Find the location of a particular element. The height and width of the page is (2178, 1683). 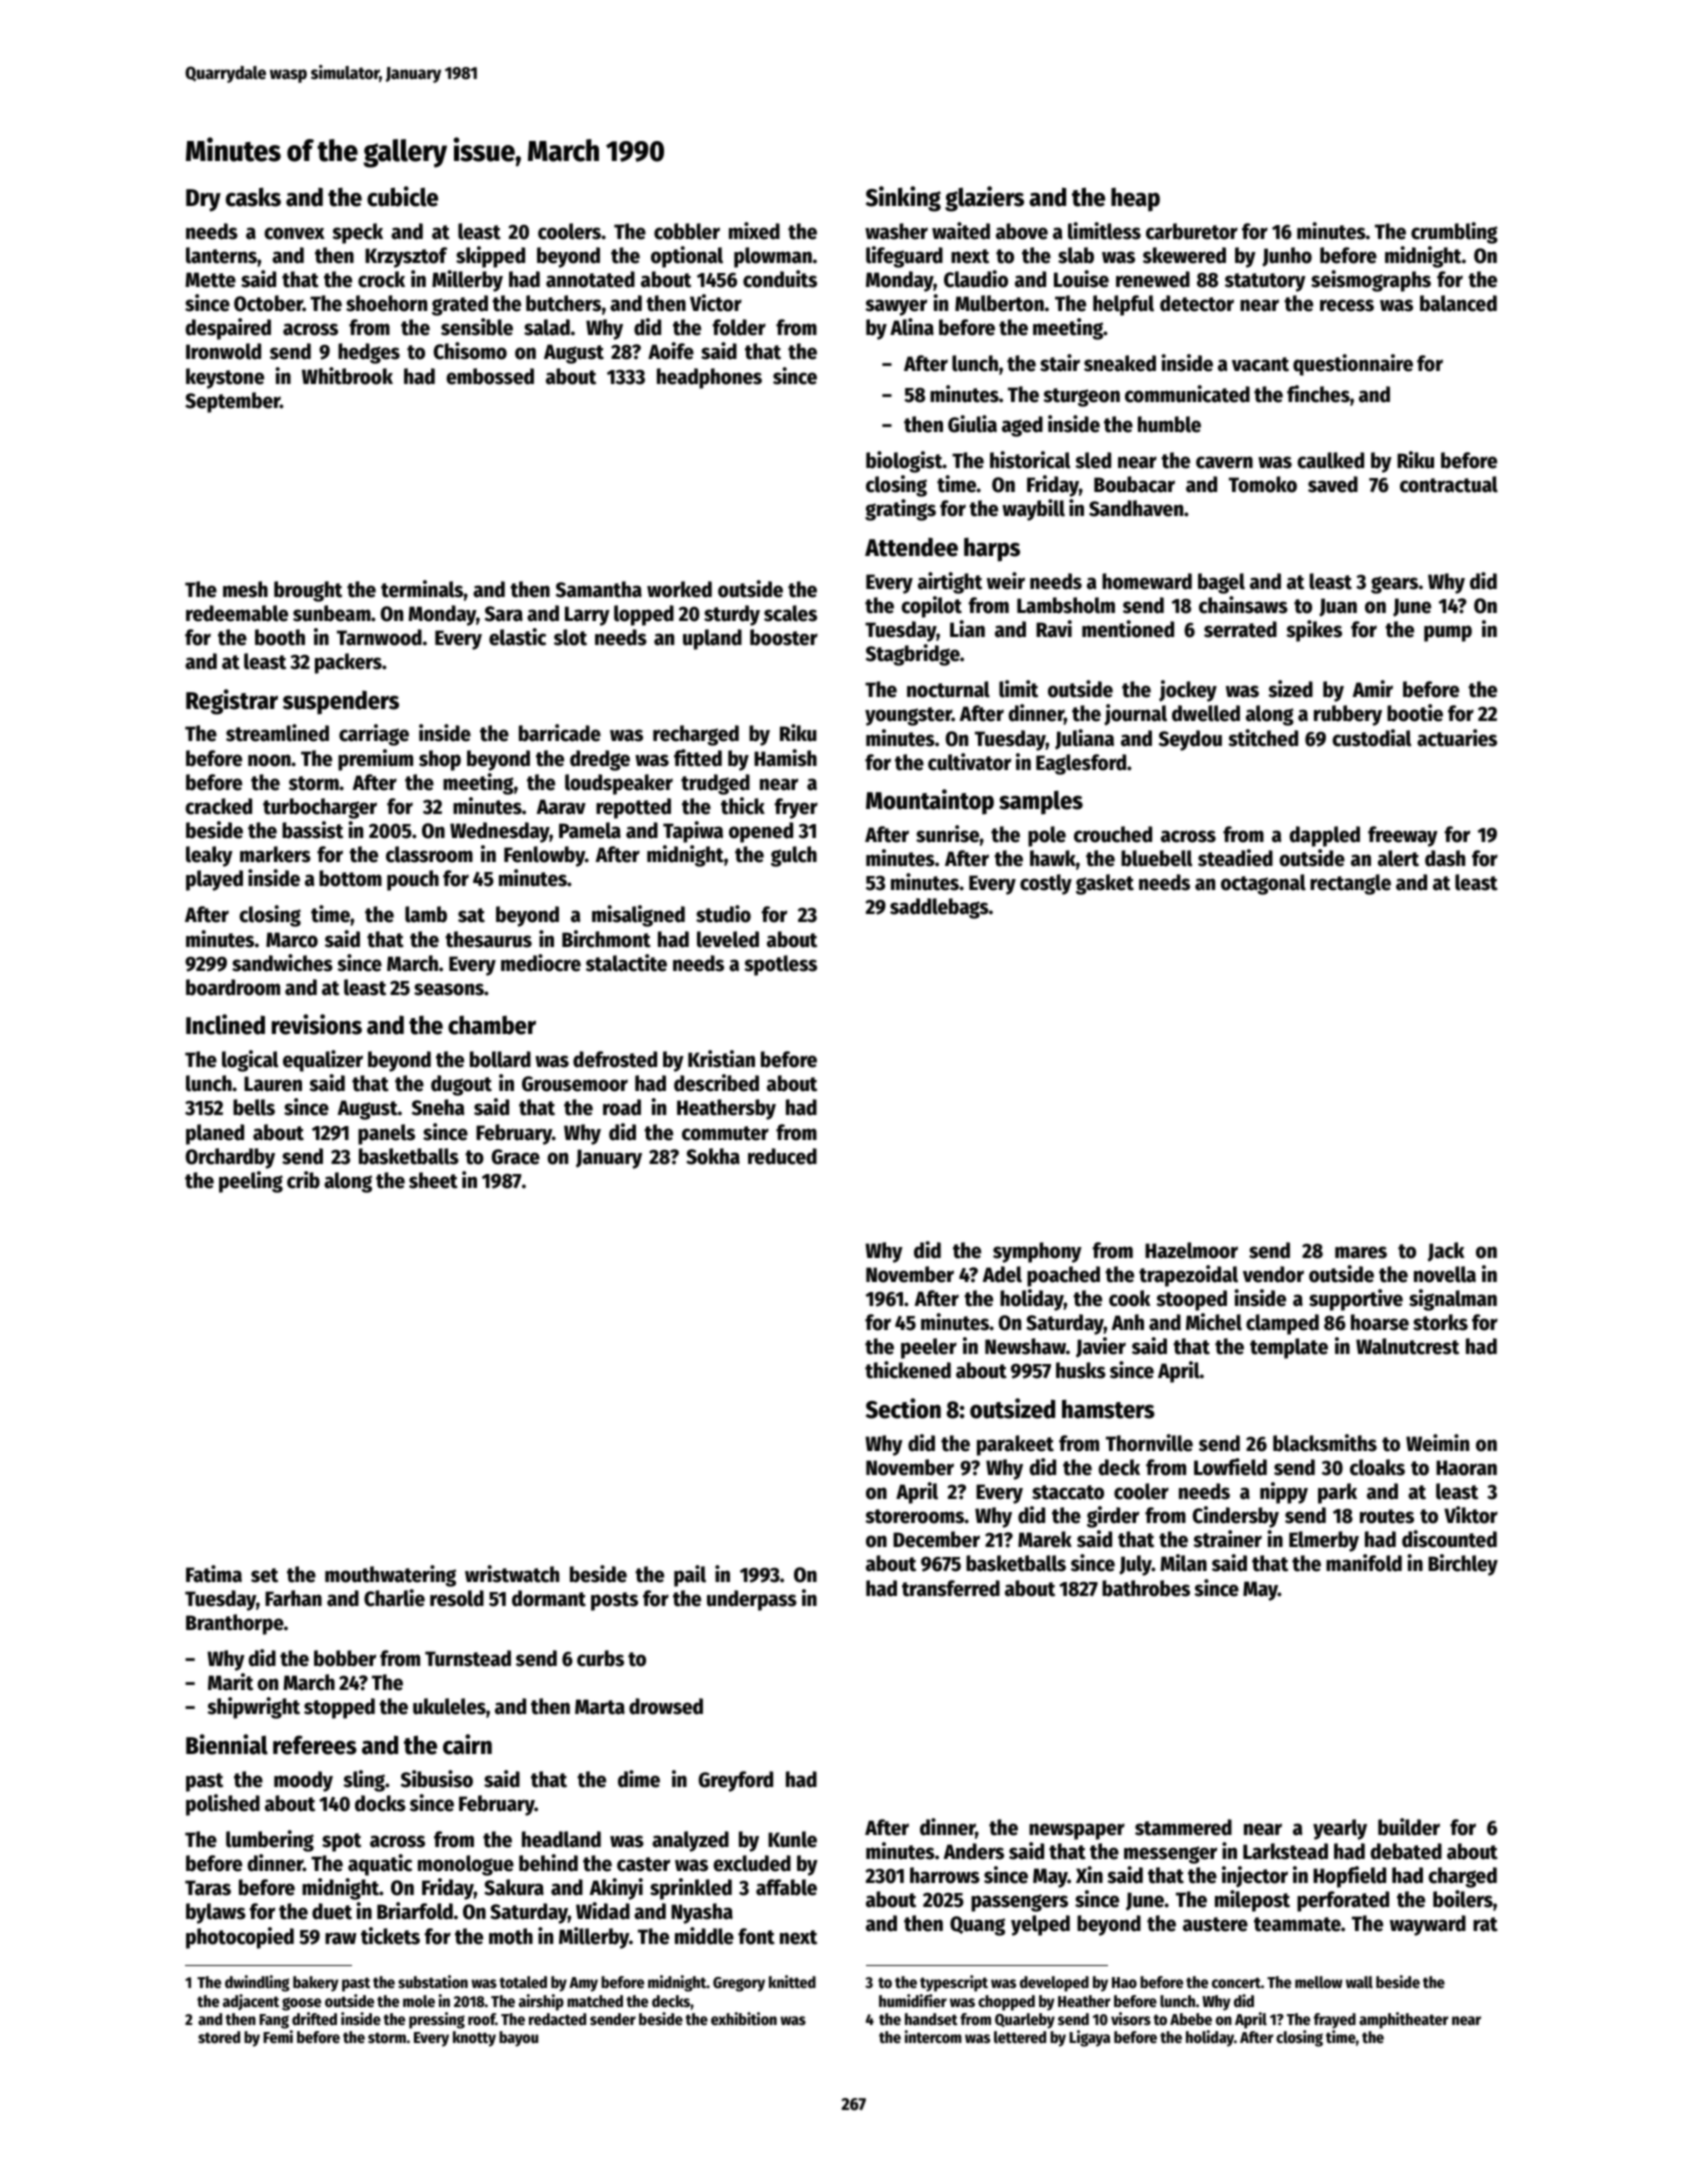

heap is located at coordinates (1135, 200).
